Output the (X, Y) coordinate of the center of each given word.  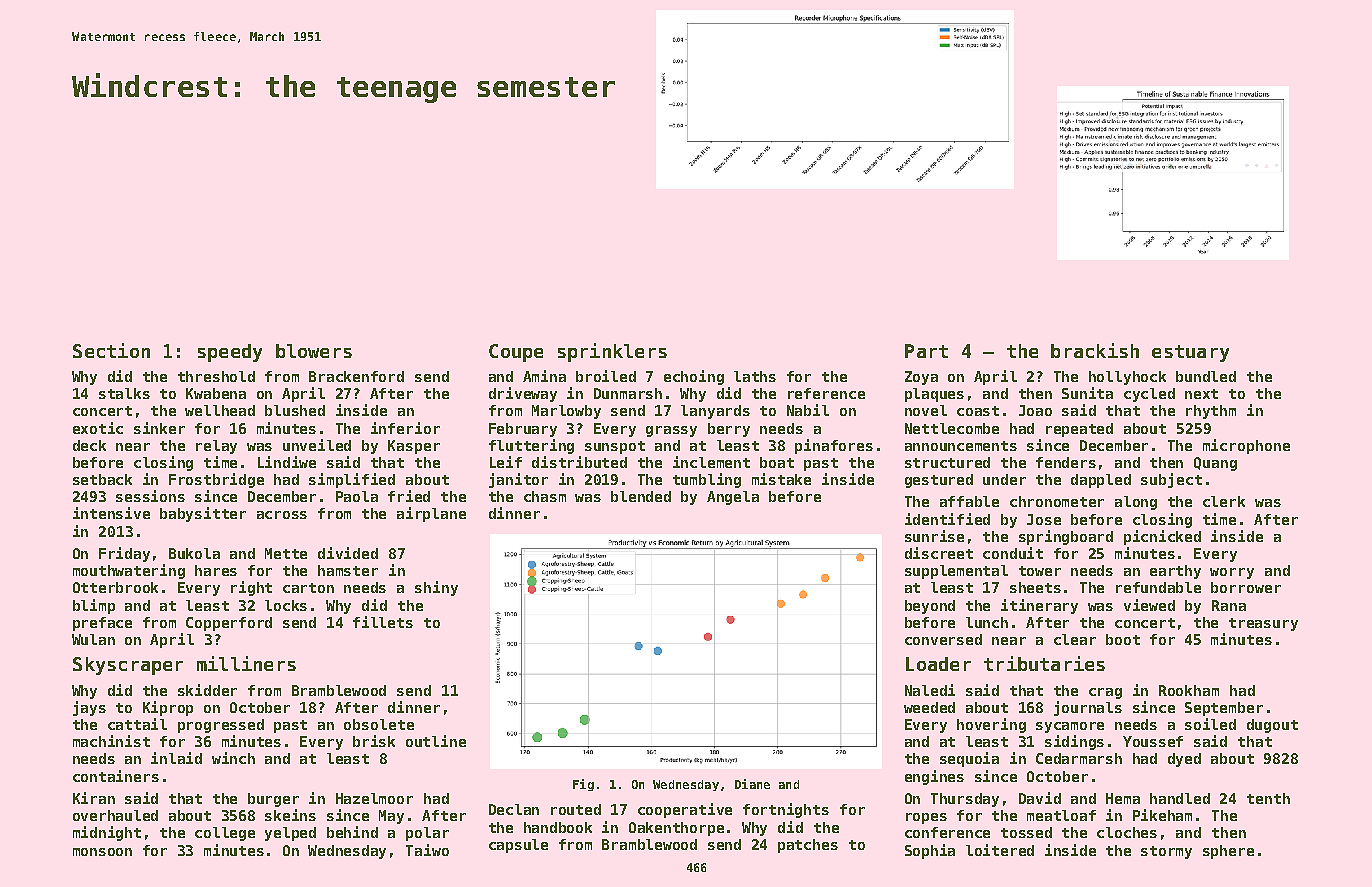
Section (111, 350)
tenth (1268, 798)
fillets (383, 622)
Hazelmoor (374, 798)
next (1201, 394)
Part (926, 351)
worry (1232, 573)
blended (641, 496)
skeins (290, 815)
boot (1123, 639)
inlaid (176, 758)
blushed (295, 410)
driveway (523, 394)
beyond (930, 607)
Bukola (194, 553)
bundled (1206, 376)
